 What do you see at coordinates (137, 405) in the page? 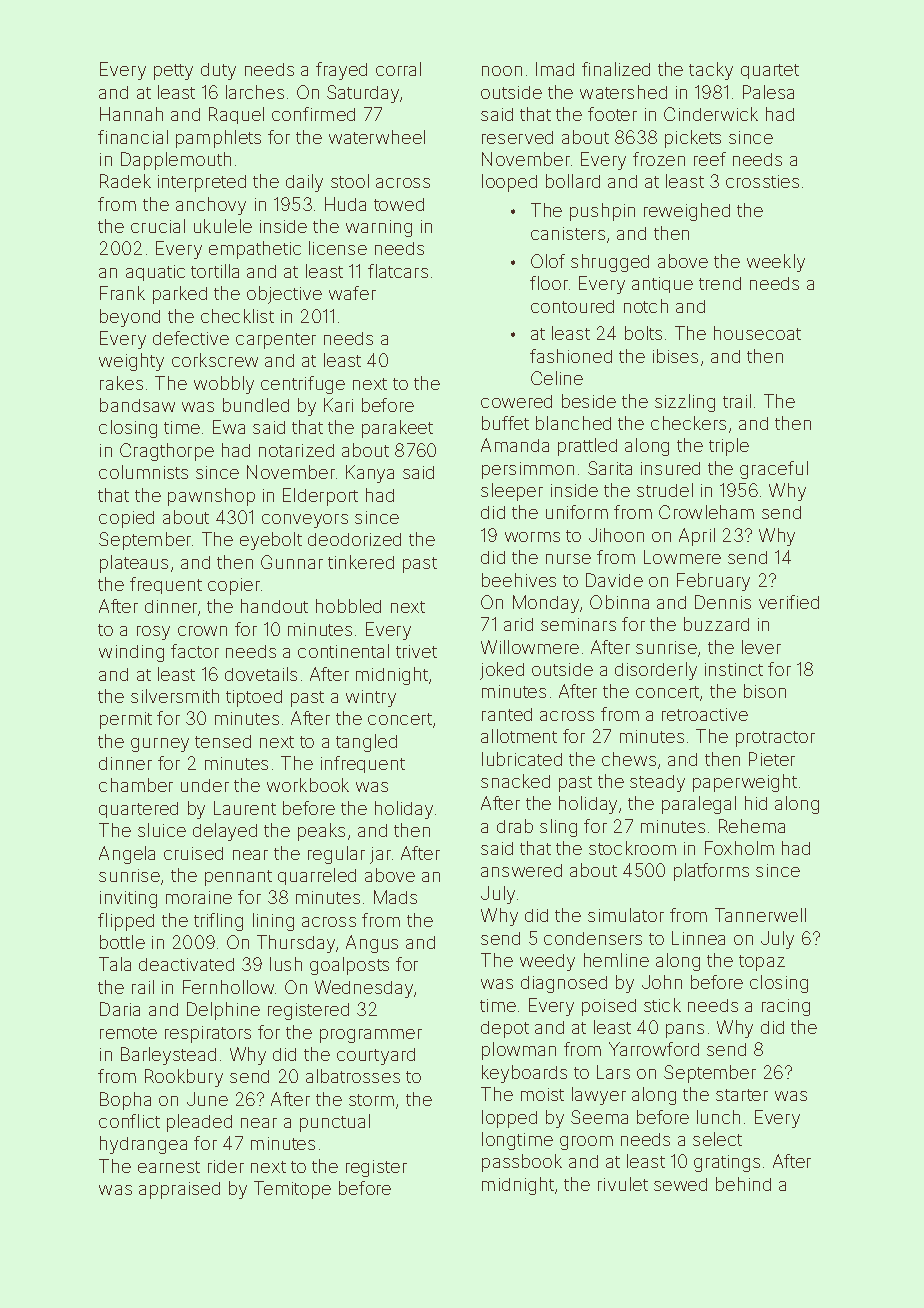
I see `bandsaw` at bounding box center [137, 405].
